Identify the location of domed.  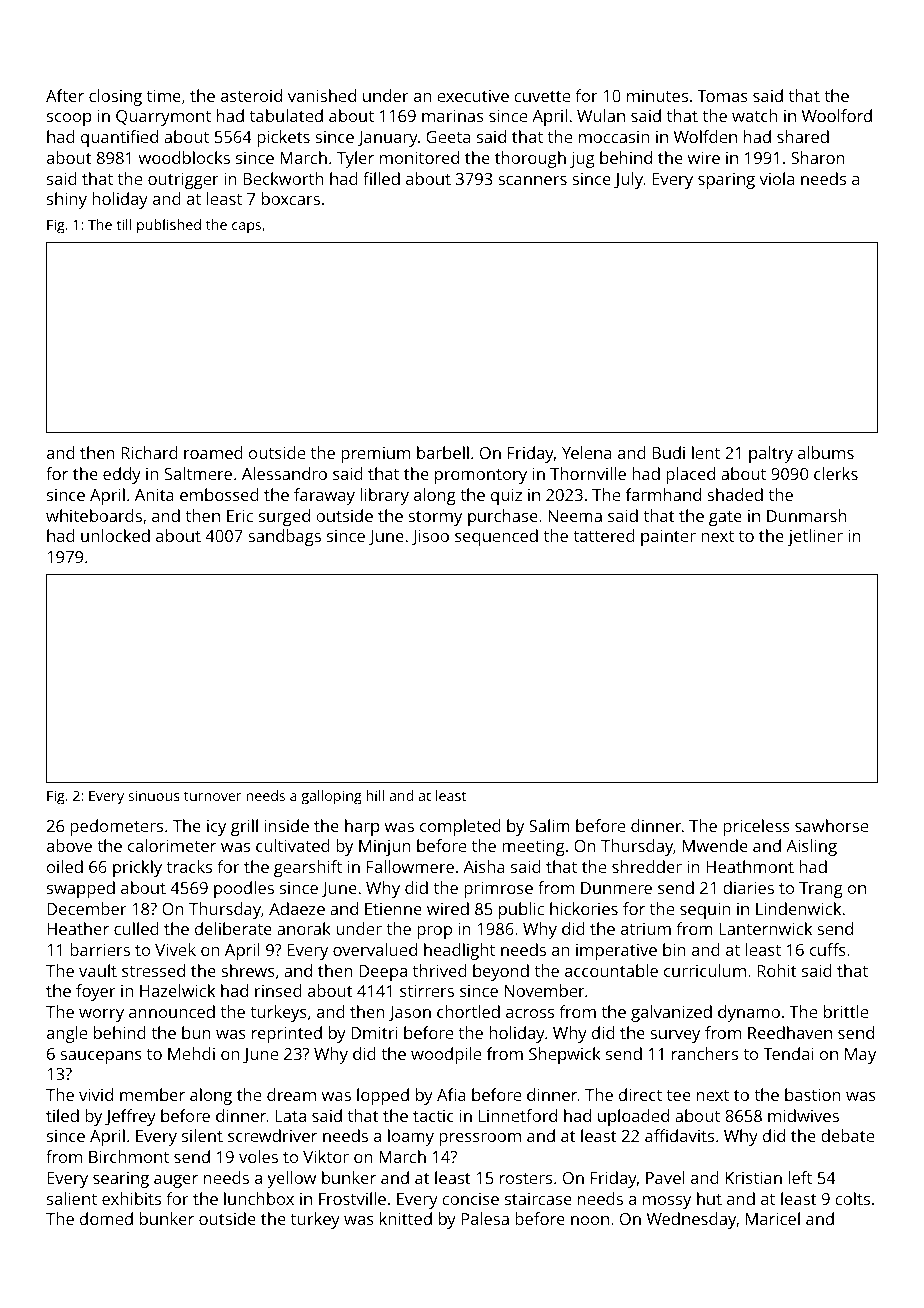
(106, 1218).
